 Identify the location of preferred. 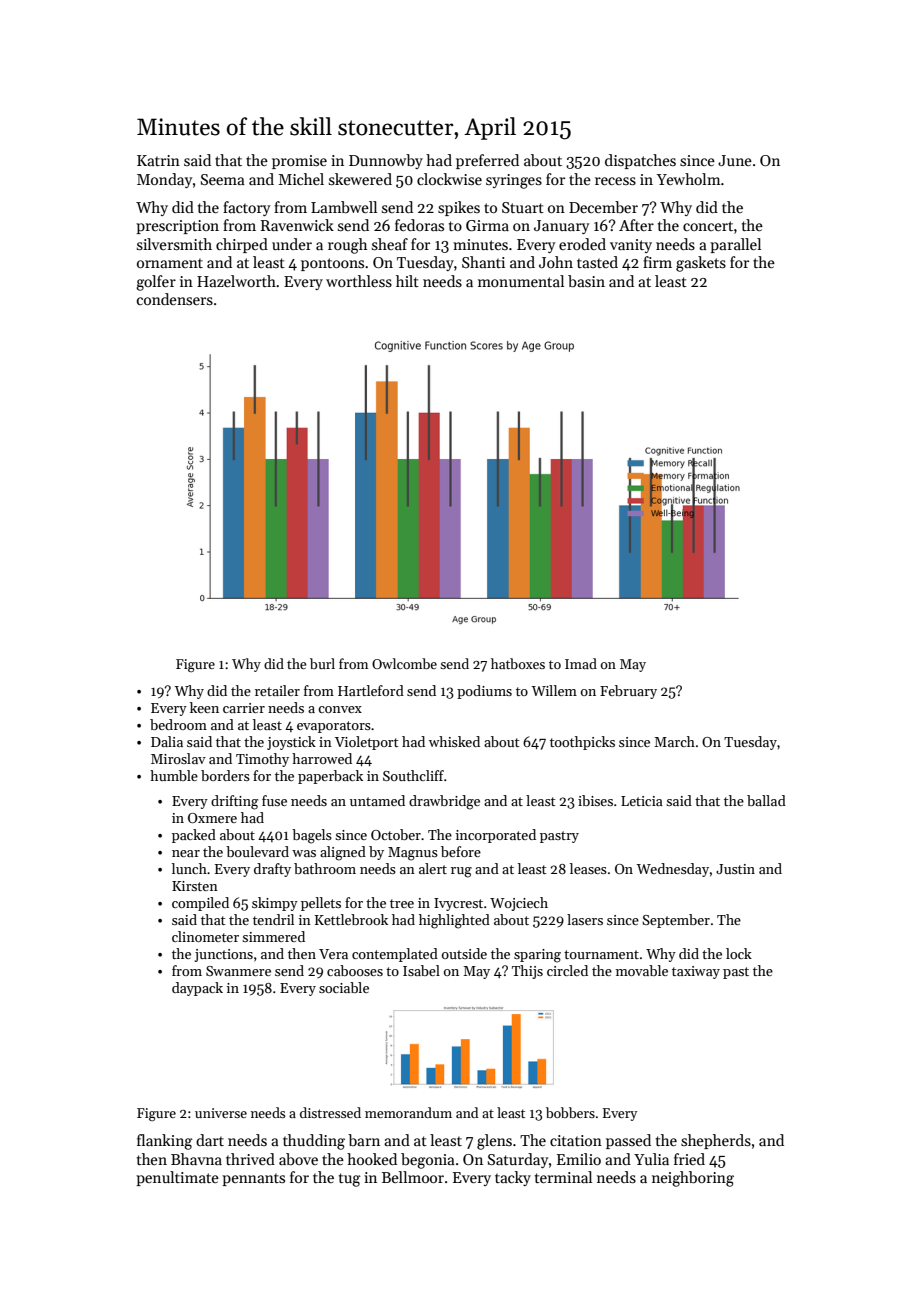
(487, 161).
